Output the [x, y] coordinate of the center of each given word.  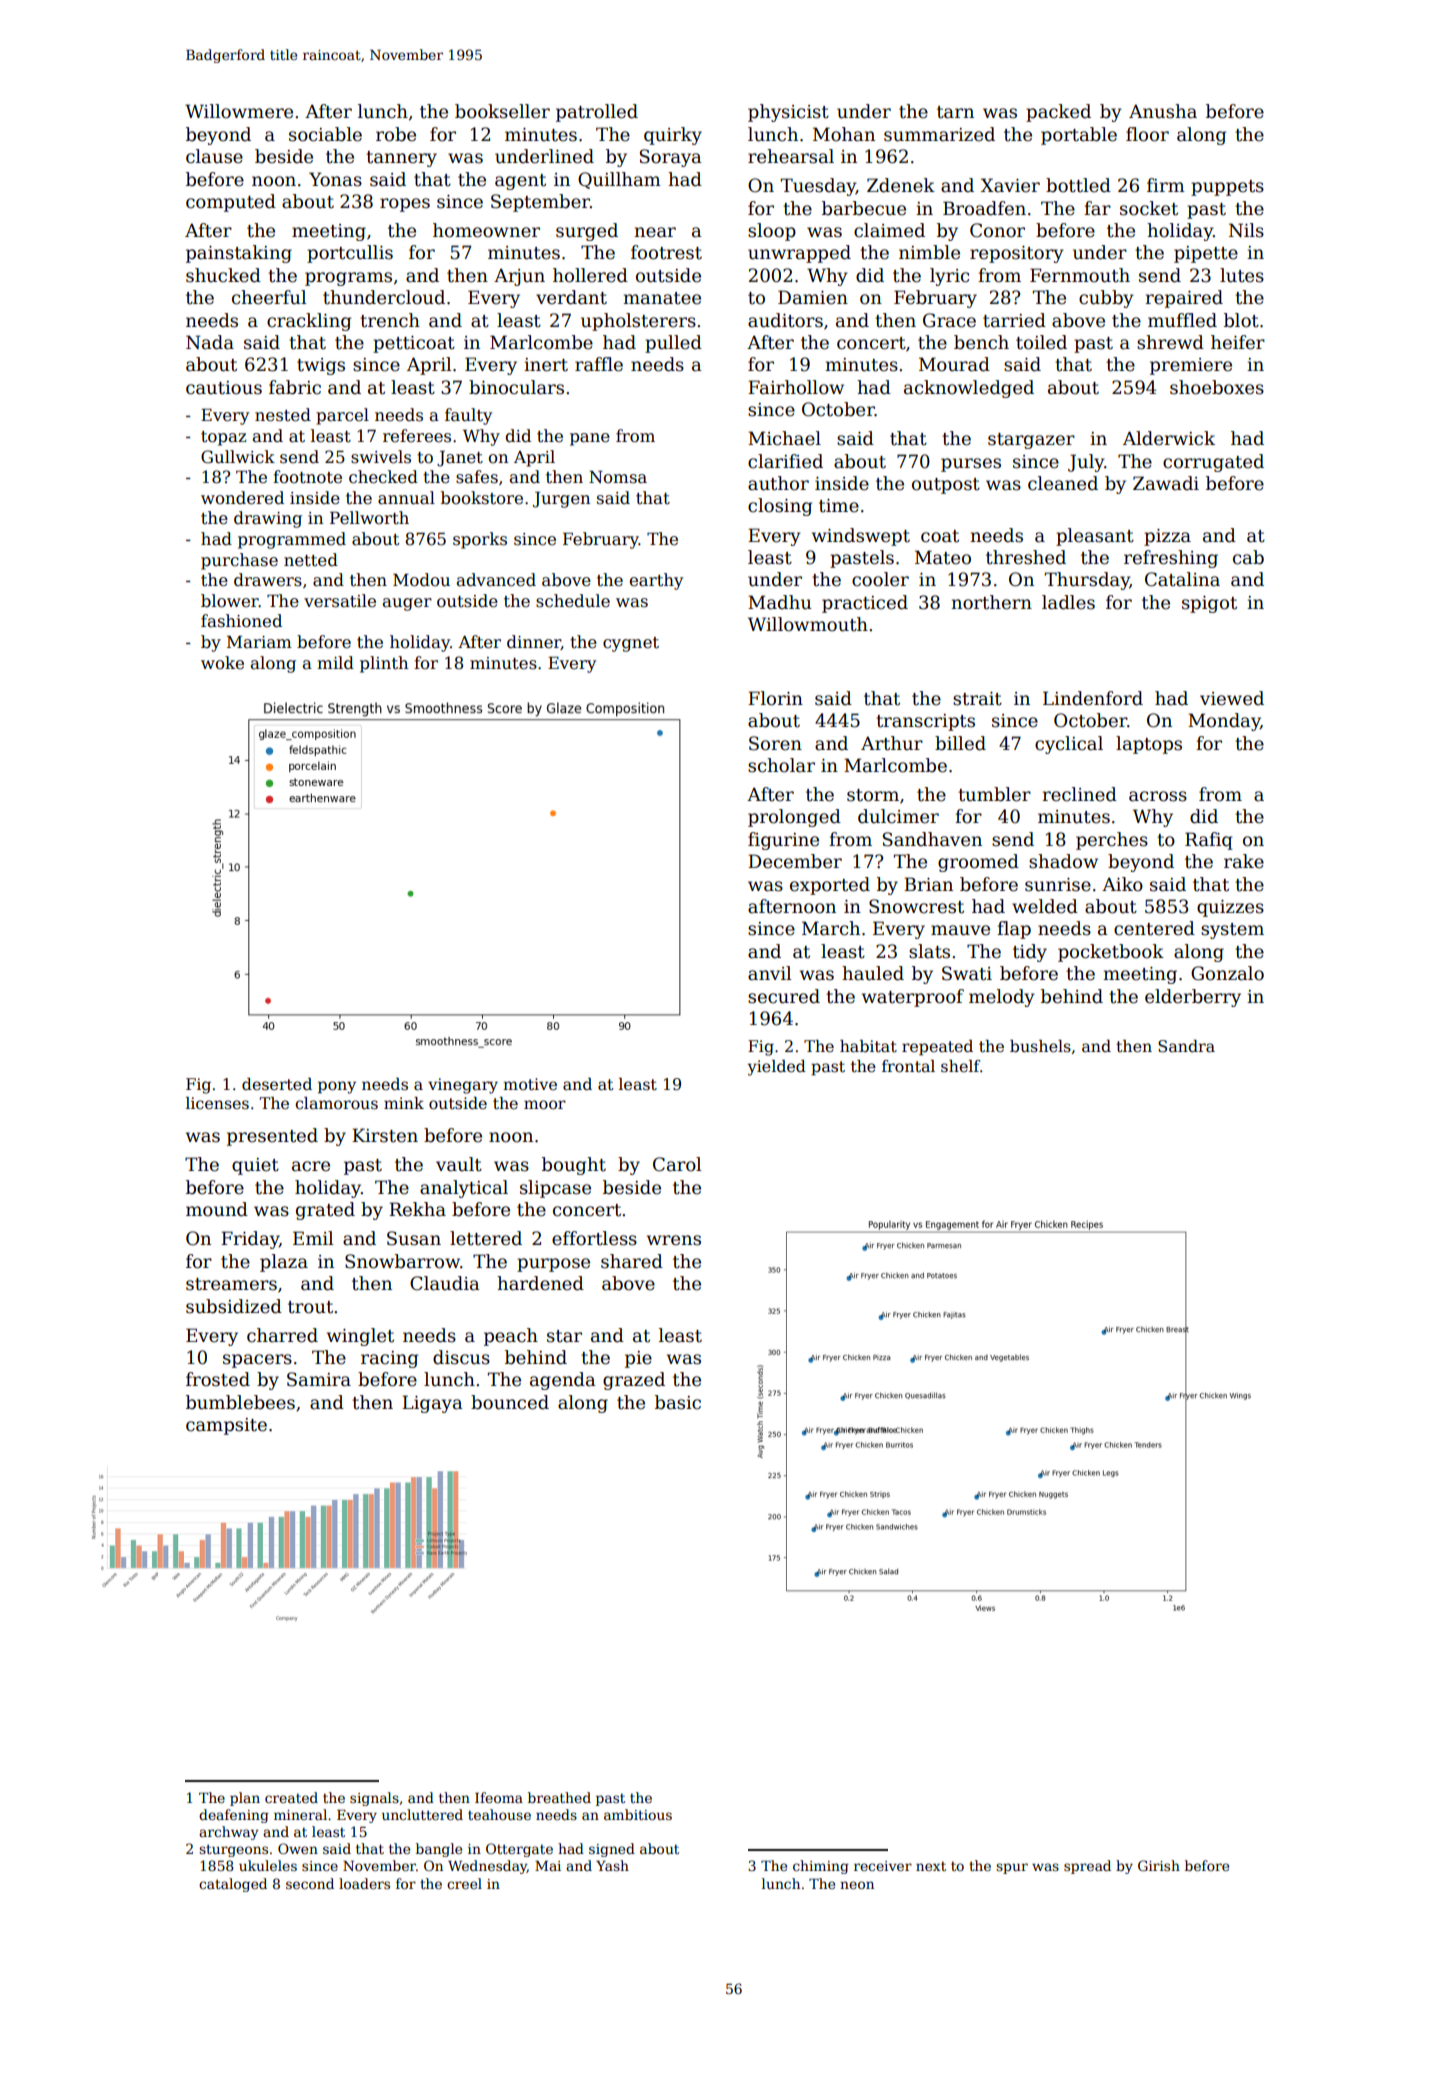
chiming [821, 1867]
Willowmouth [808, 624]
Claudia [445, 1283]
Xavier [1010, 185]
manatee [662, 298]
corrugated [1213, 463]
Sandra [1186, 1046]
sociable [325, 134]
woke [222, 663]
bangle [439, 1850]
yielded [777, 1068]
